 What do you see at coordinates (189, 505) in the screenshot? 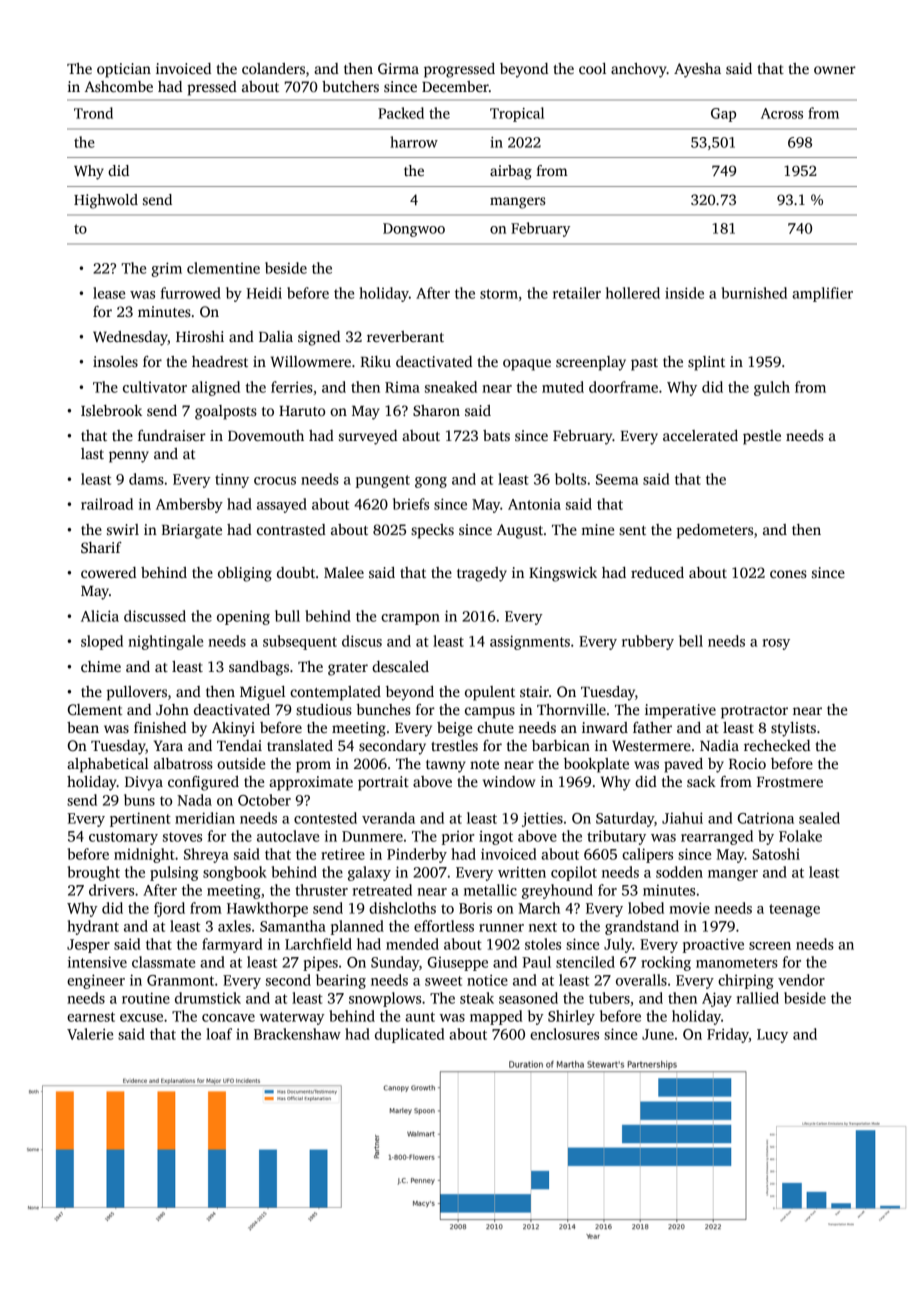
I see `Ambersby` at bounding box center [189, 505].
